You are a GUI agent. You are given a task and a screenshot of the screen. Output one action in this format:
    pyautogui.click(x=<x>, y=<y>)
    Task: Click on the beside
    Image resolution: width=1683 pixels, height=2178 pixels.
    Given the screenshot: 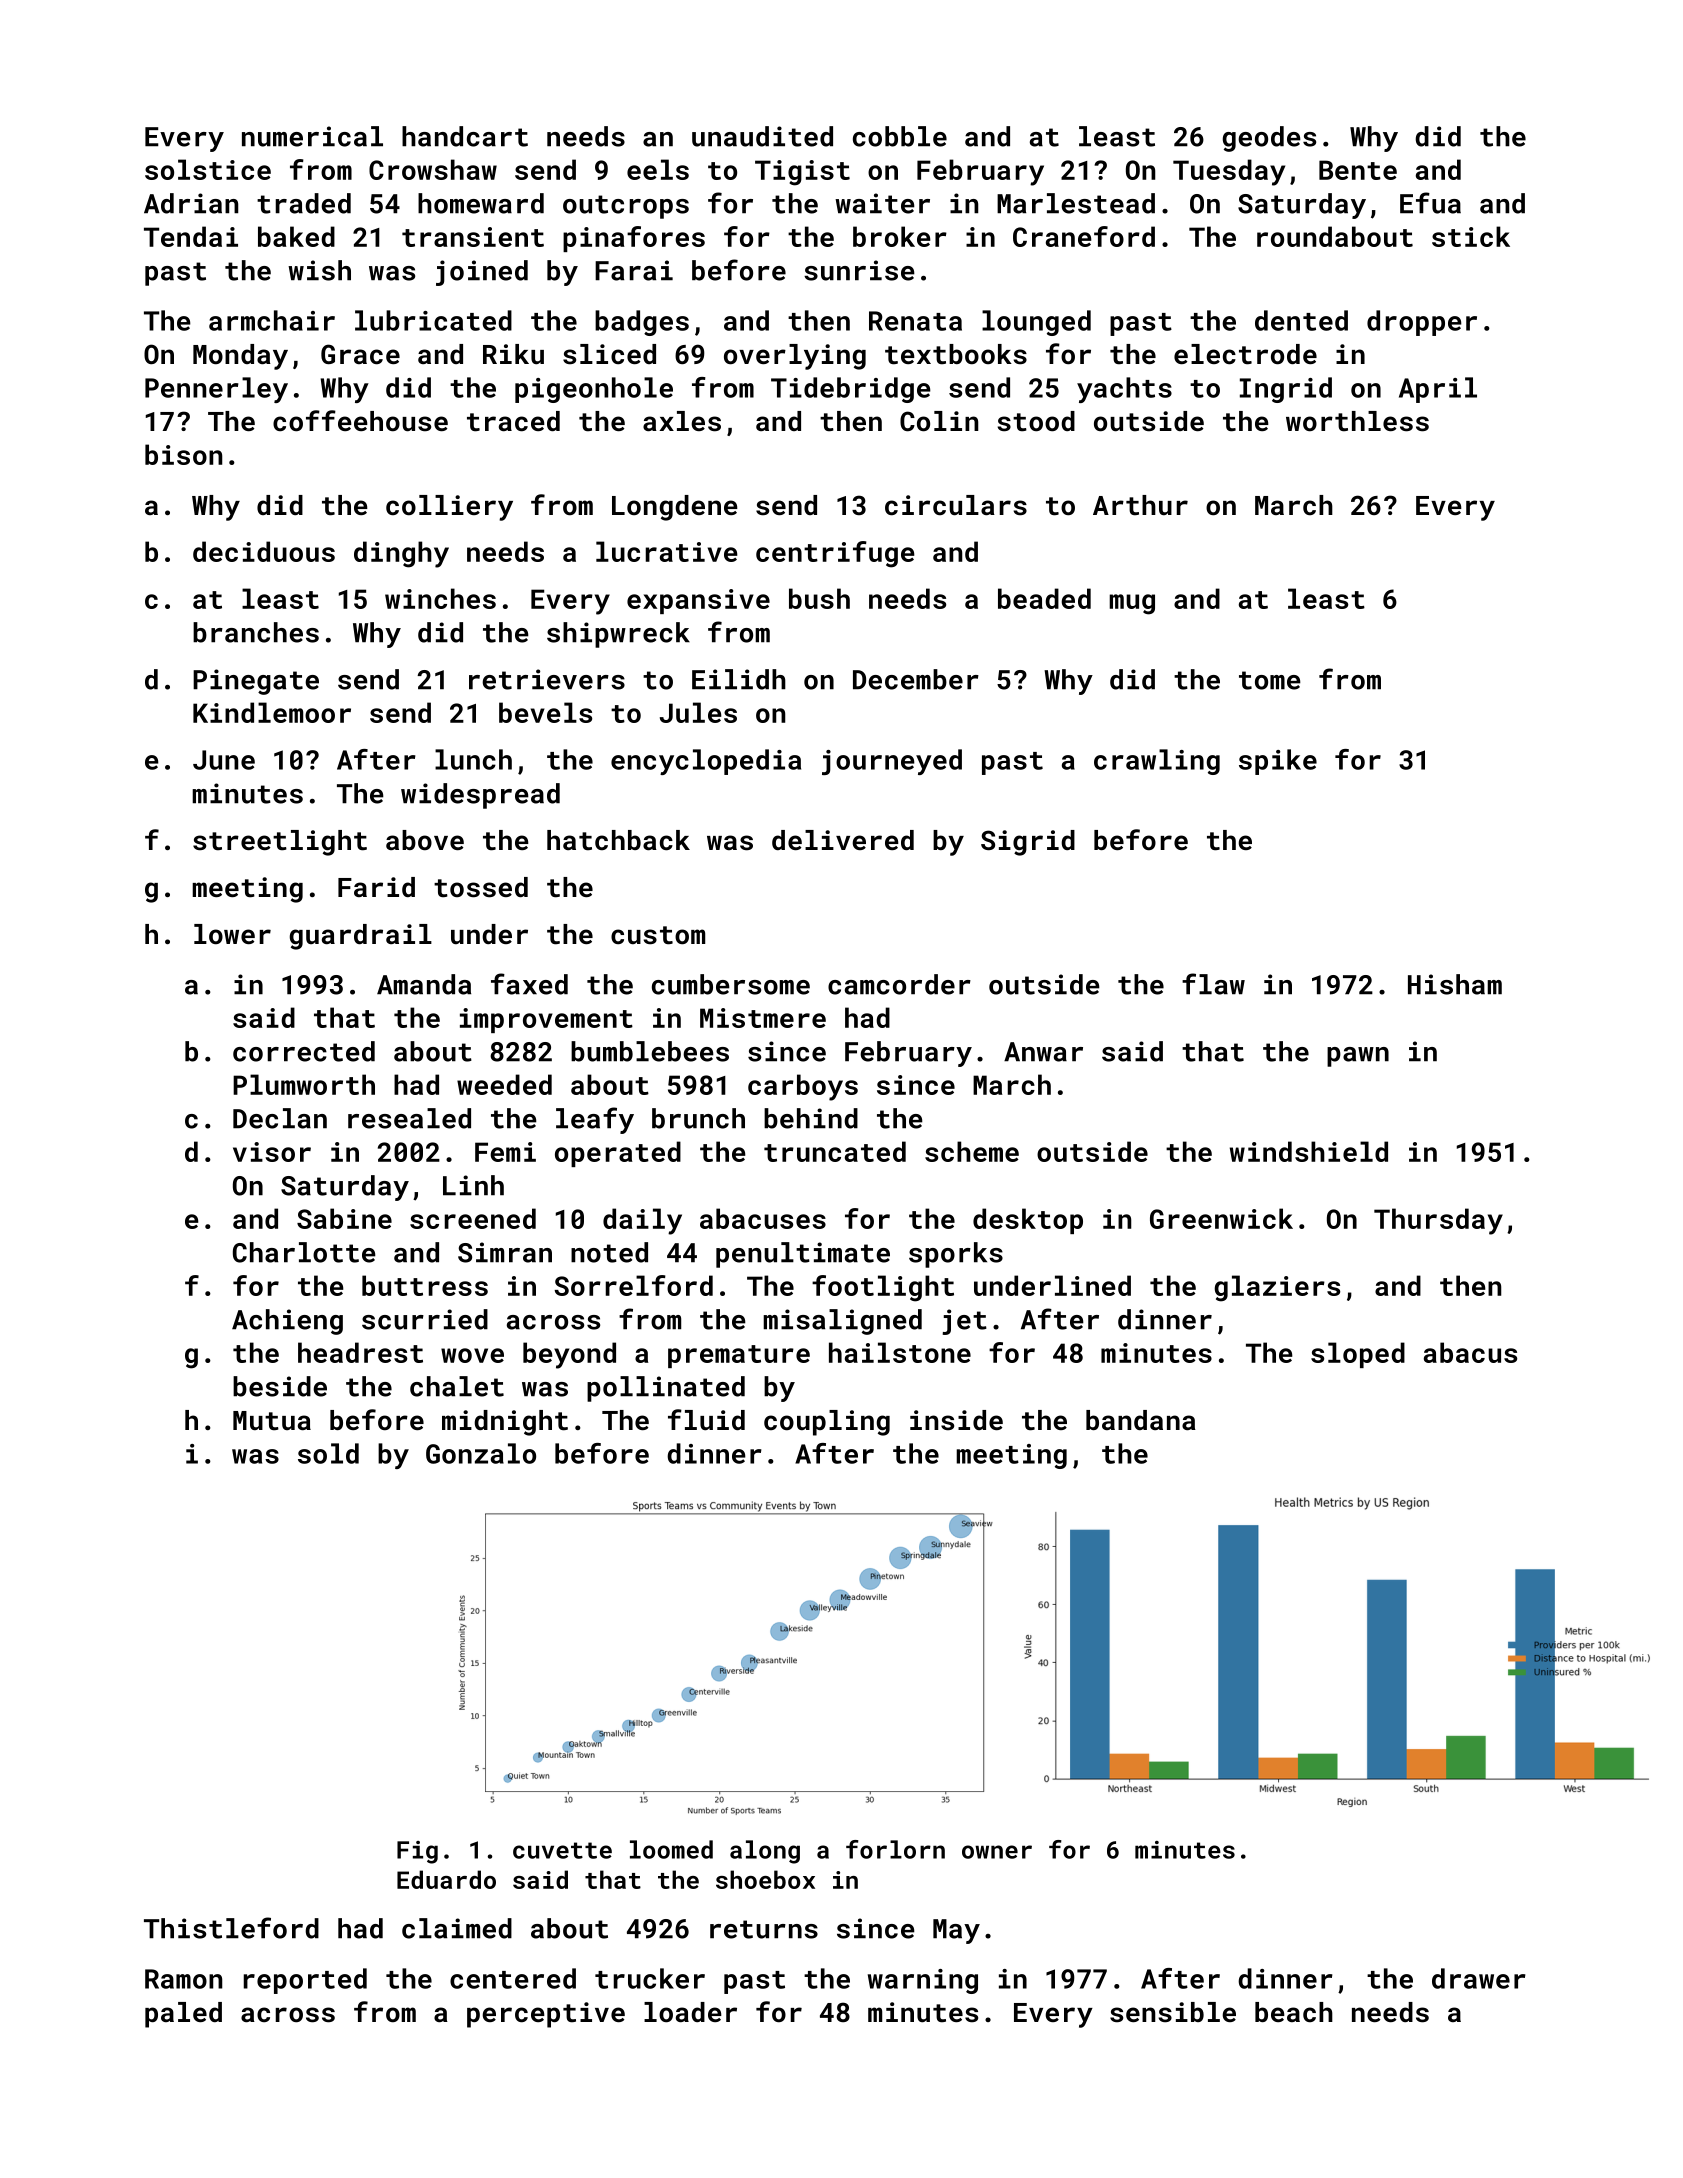 What is the action you would take?
    pyautogui.click(x=280, y=1386)
